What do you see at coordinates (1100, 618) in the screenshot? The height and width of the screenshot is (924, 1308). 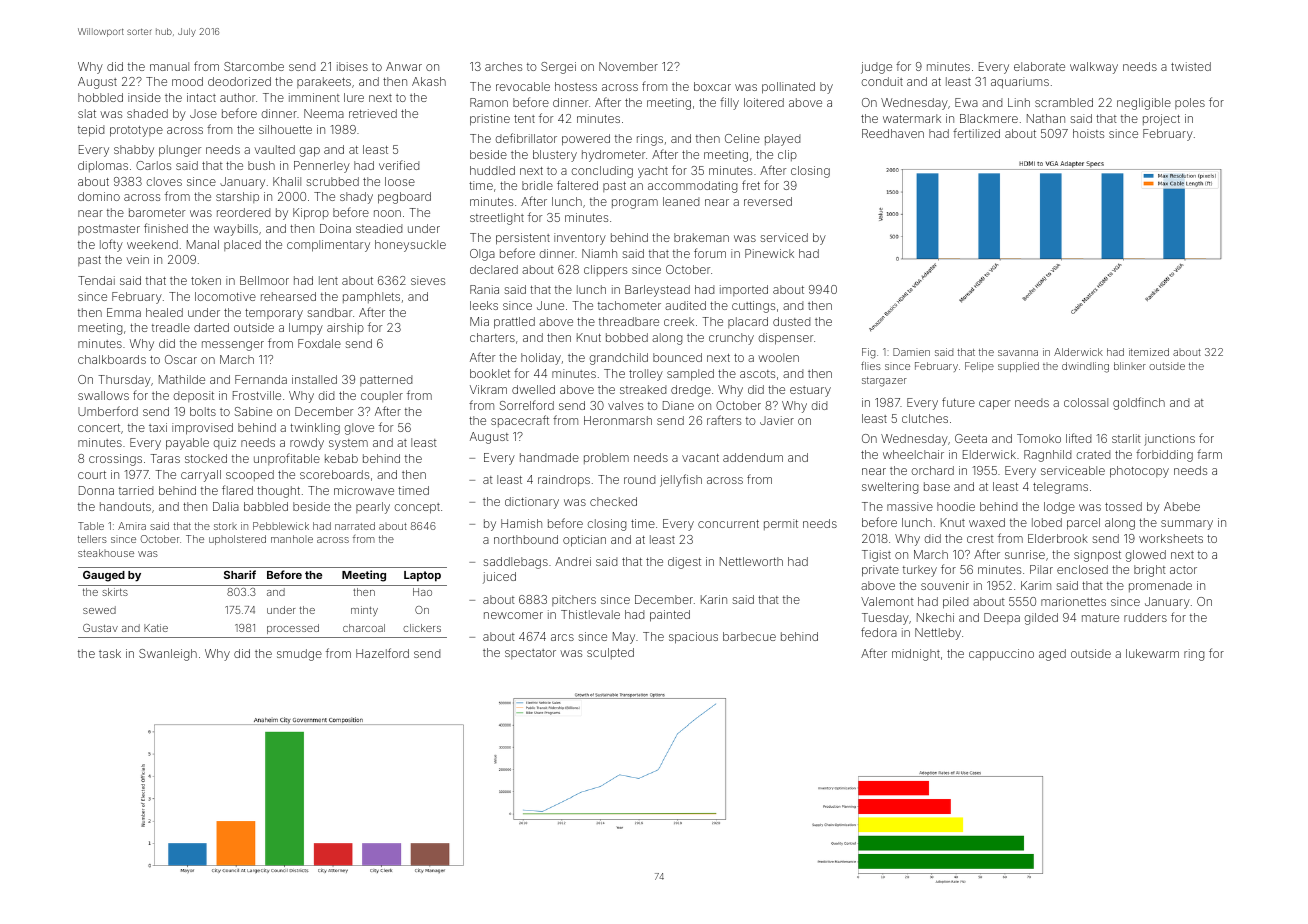 I see `mature` at bounding box center [1100, 618].
